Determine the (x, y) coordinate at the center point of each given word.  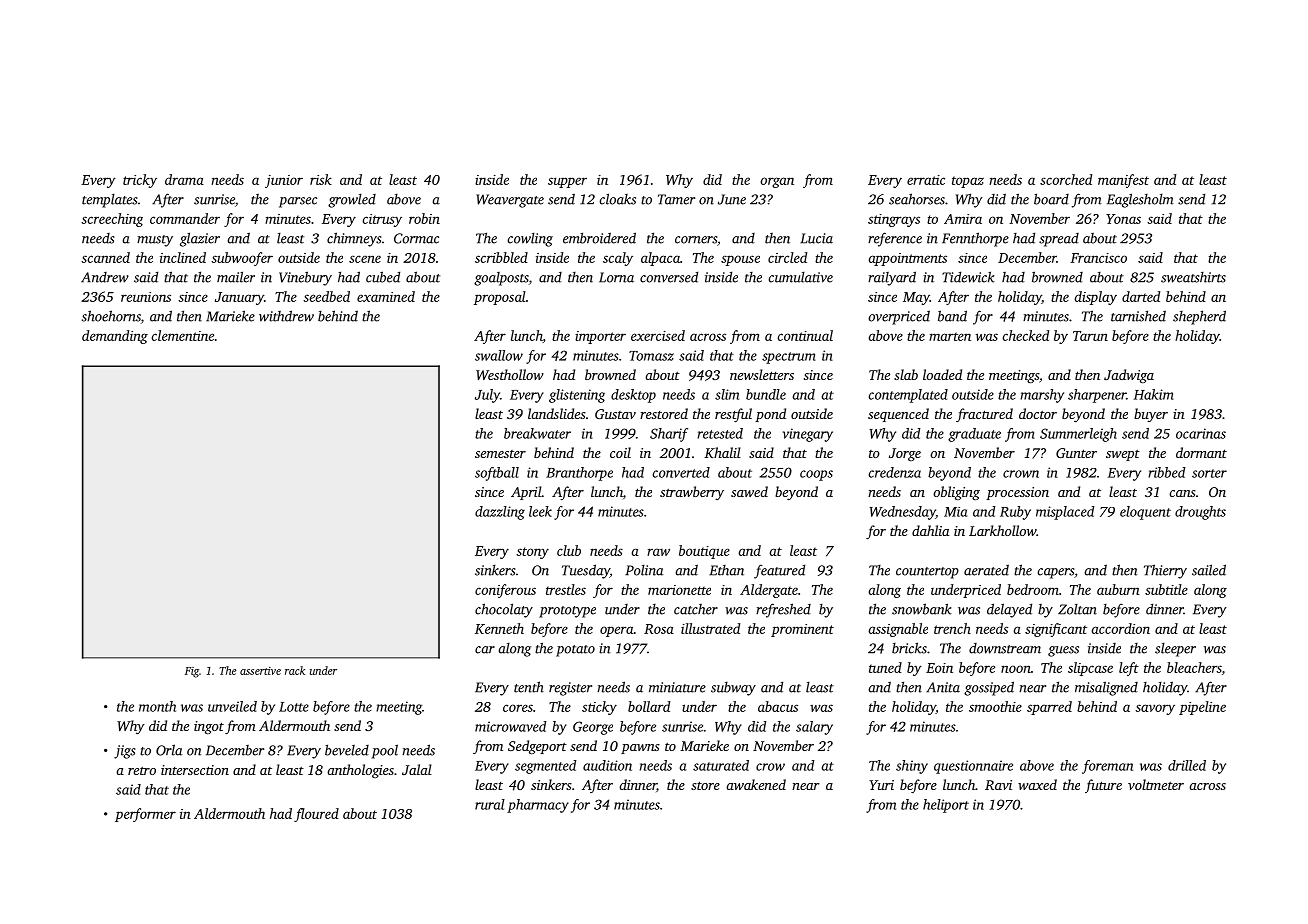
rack (295, 670)
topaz (968, 182)
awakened (756, 784)
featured (779, 571)
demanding (115, 337)
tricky (140, 181)
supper (567, 182)
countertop (927, 573)
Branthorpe (579, 474)
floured (316, 815)
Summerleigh (1078, 435)
